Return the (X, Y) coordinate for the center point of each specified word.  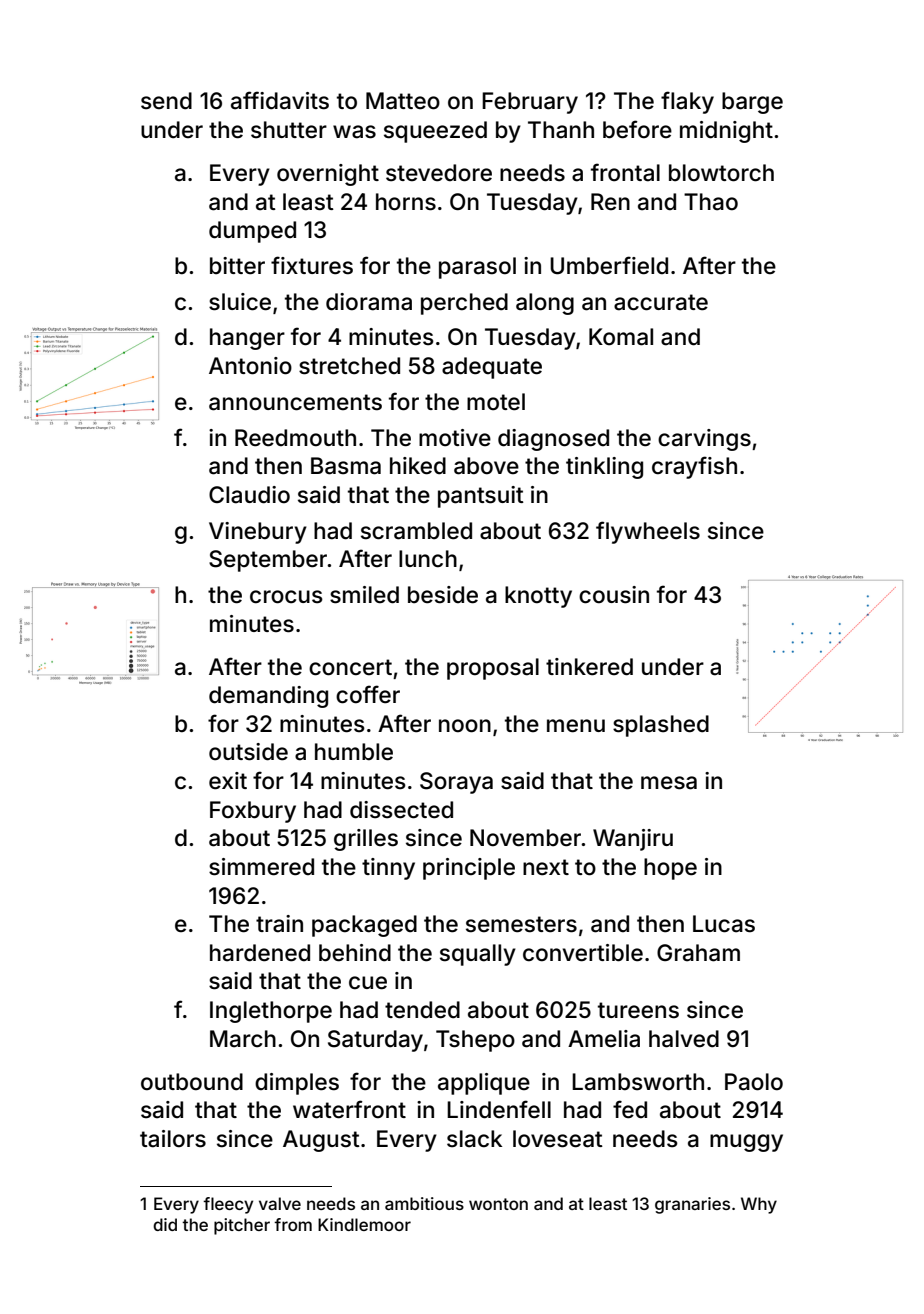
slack (474, 1139)
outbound (192, 1082)
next (546, 867)
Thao (711, 202)
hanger (247, 339)
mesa (669, 783)
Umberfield (609, 265)
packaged (364, 926)
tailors (173, 1139)
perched (464, 304)
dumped (252, 232)
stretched (349, 366)
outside (248, 752)
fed (630, 1109)
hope (670, 869)
